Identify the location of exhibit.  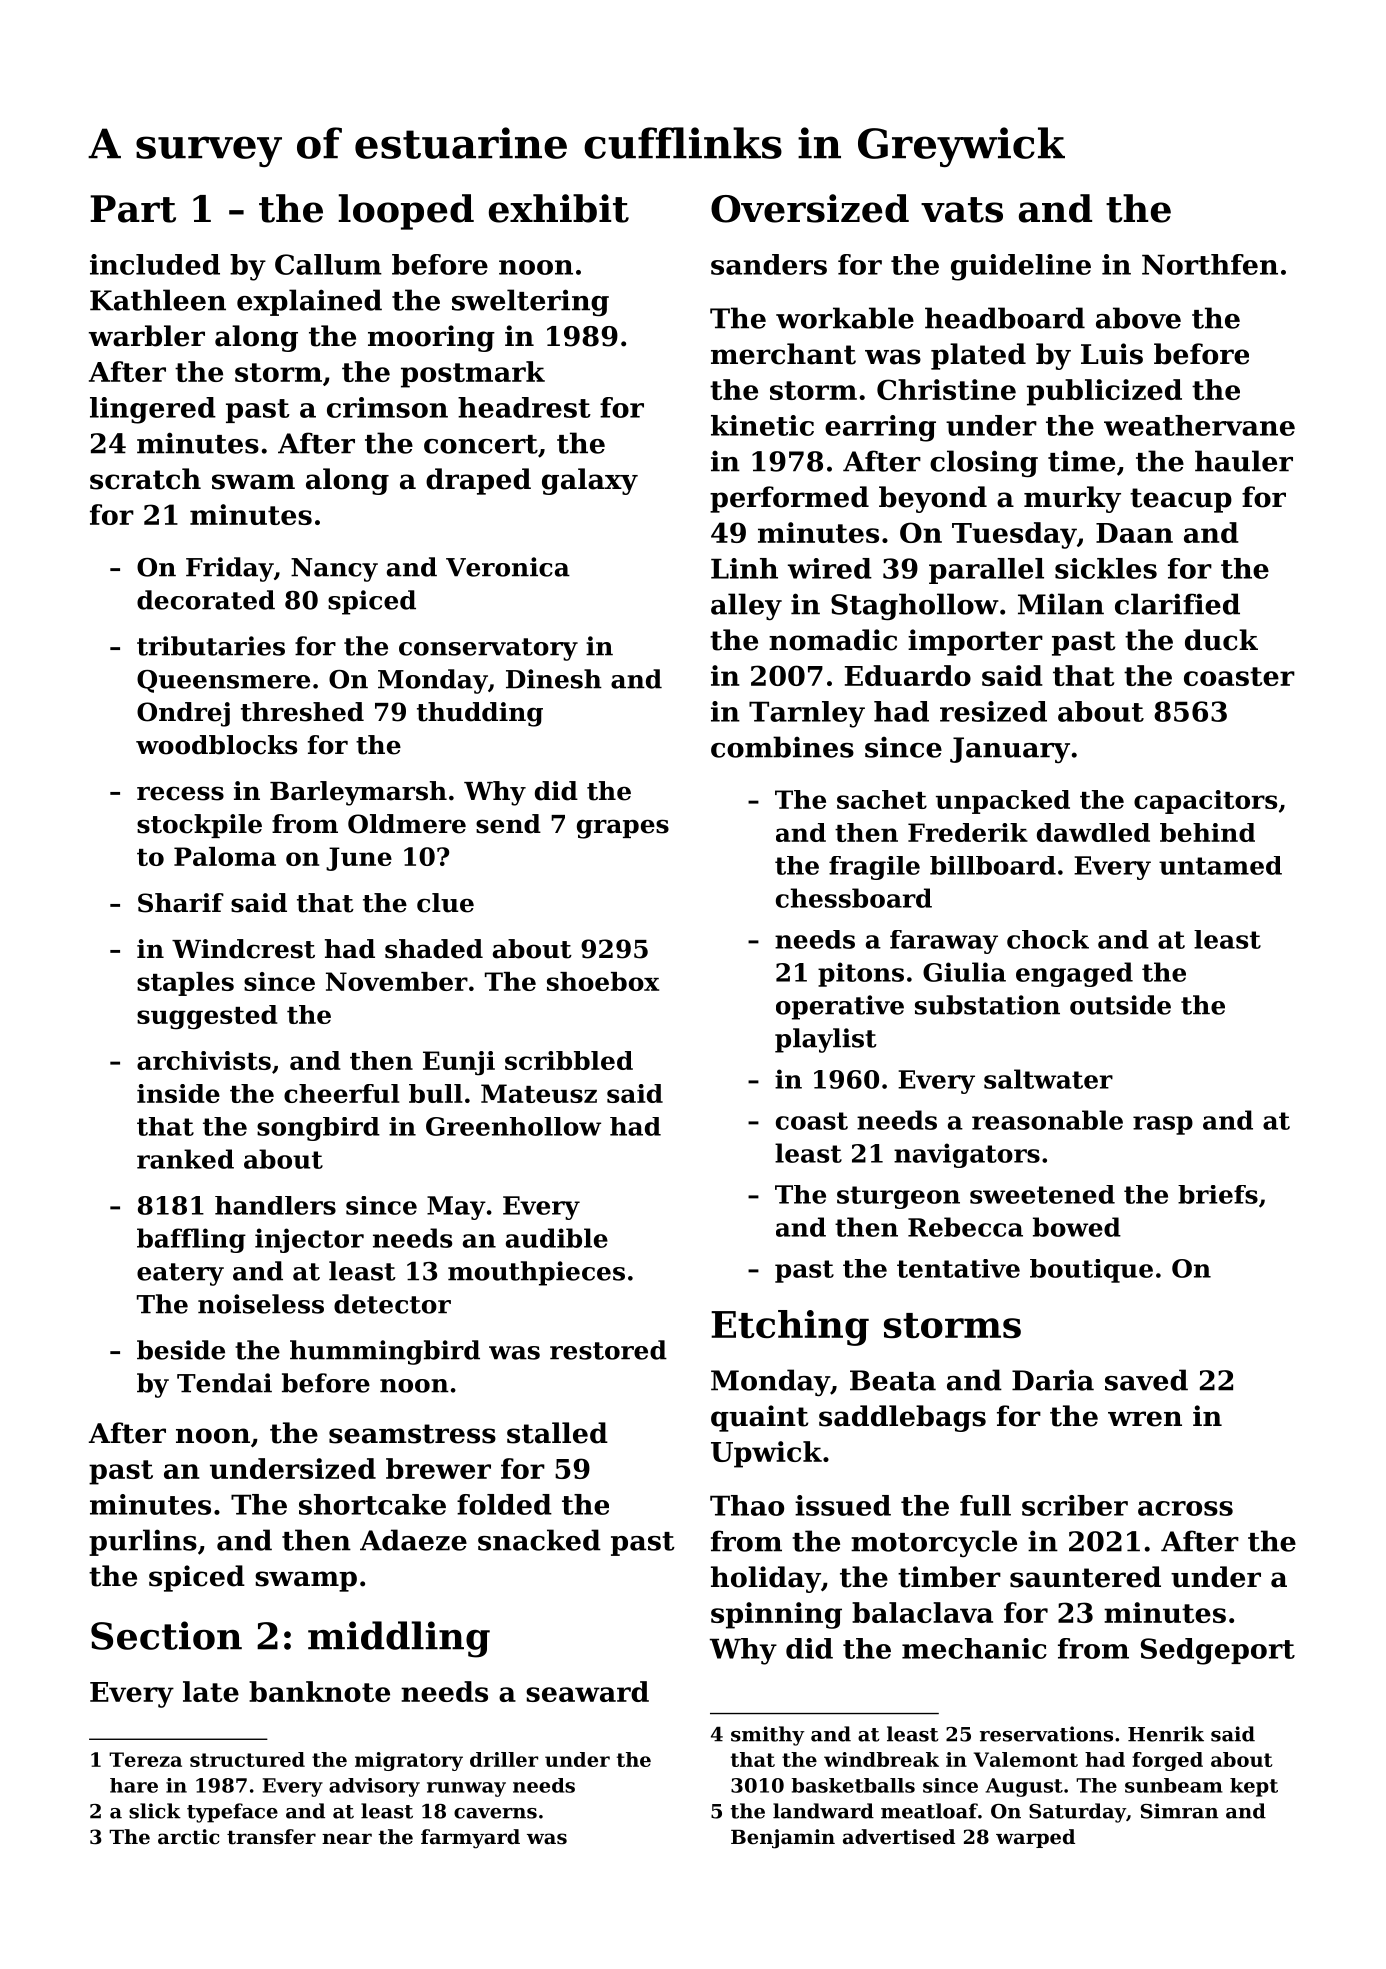
(559, 208).
